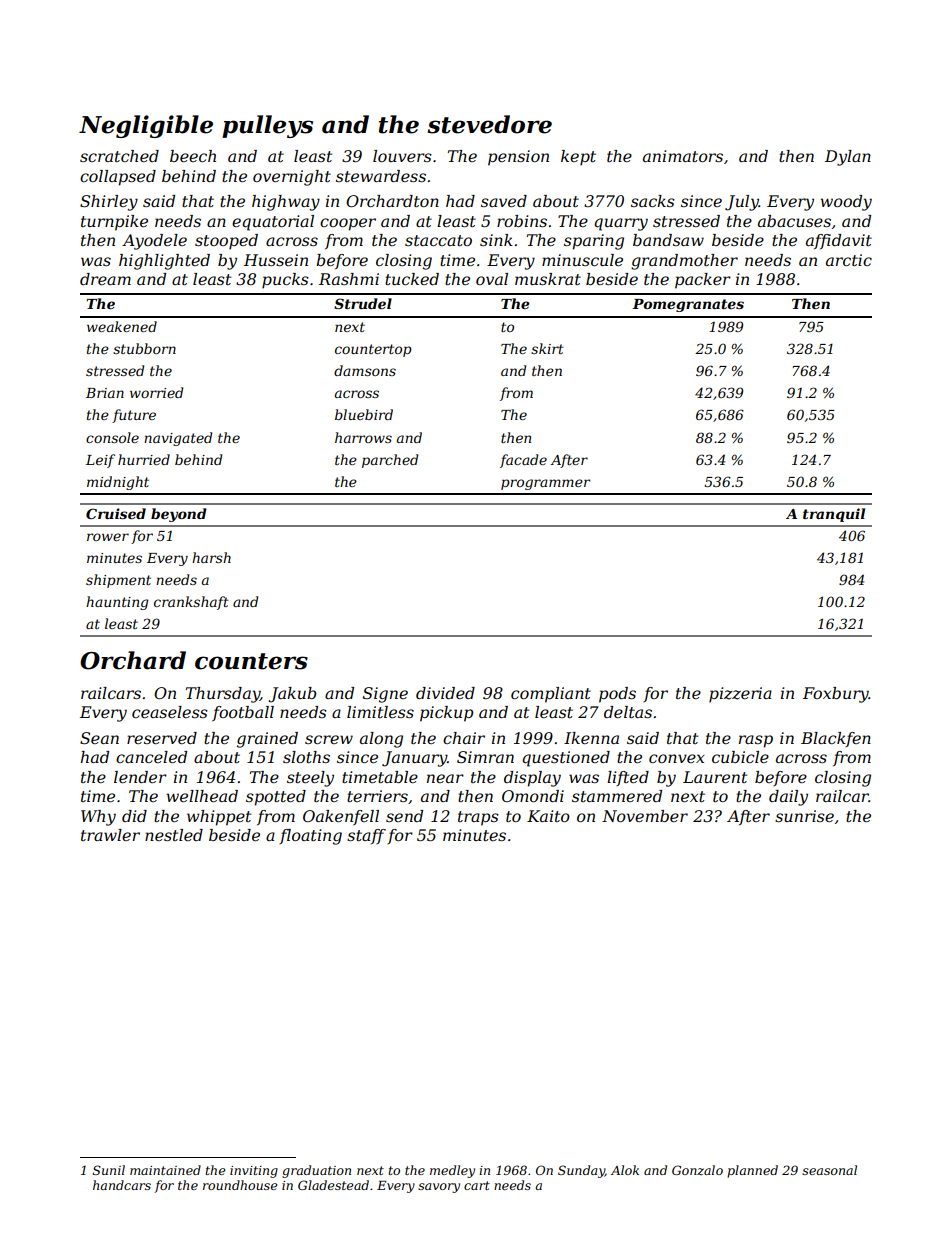  I want to click on louvers, so click(402, 156).
